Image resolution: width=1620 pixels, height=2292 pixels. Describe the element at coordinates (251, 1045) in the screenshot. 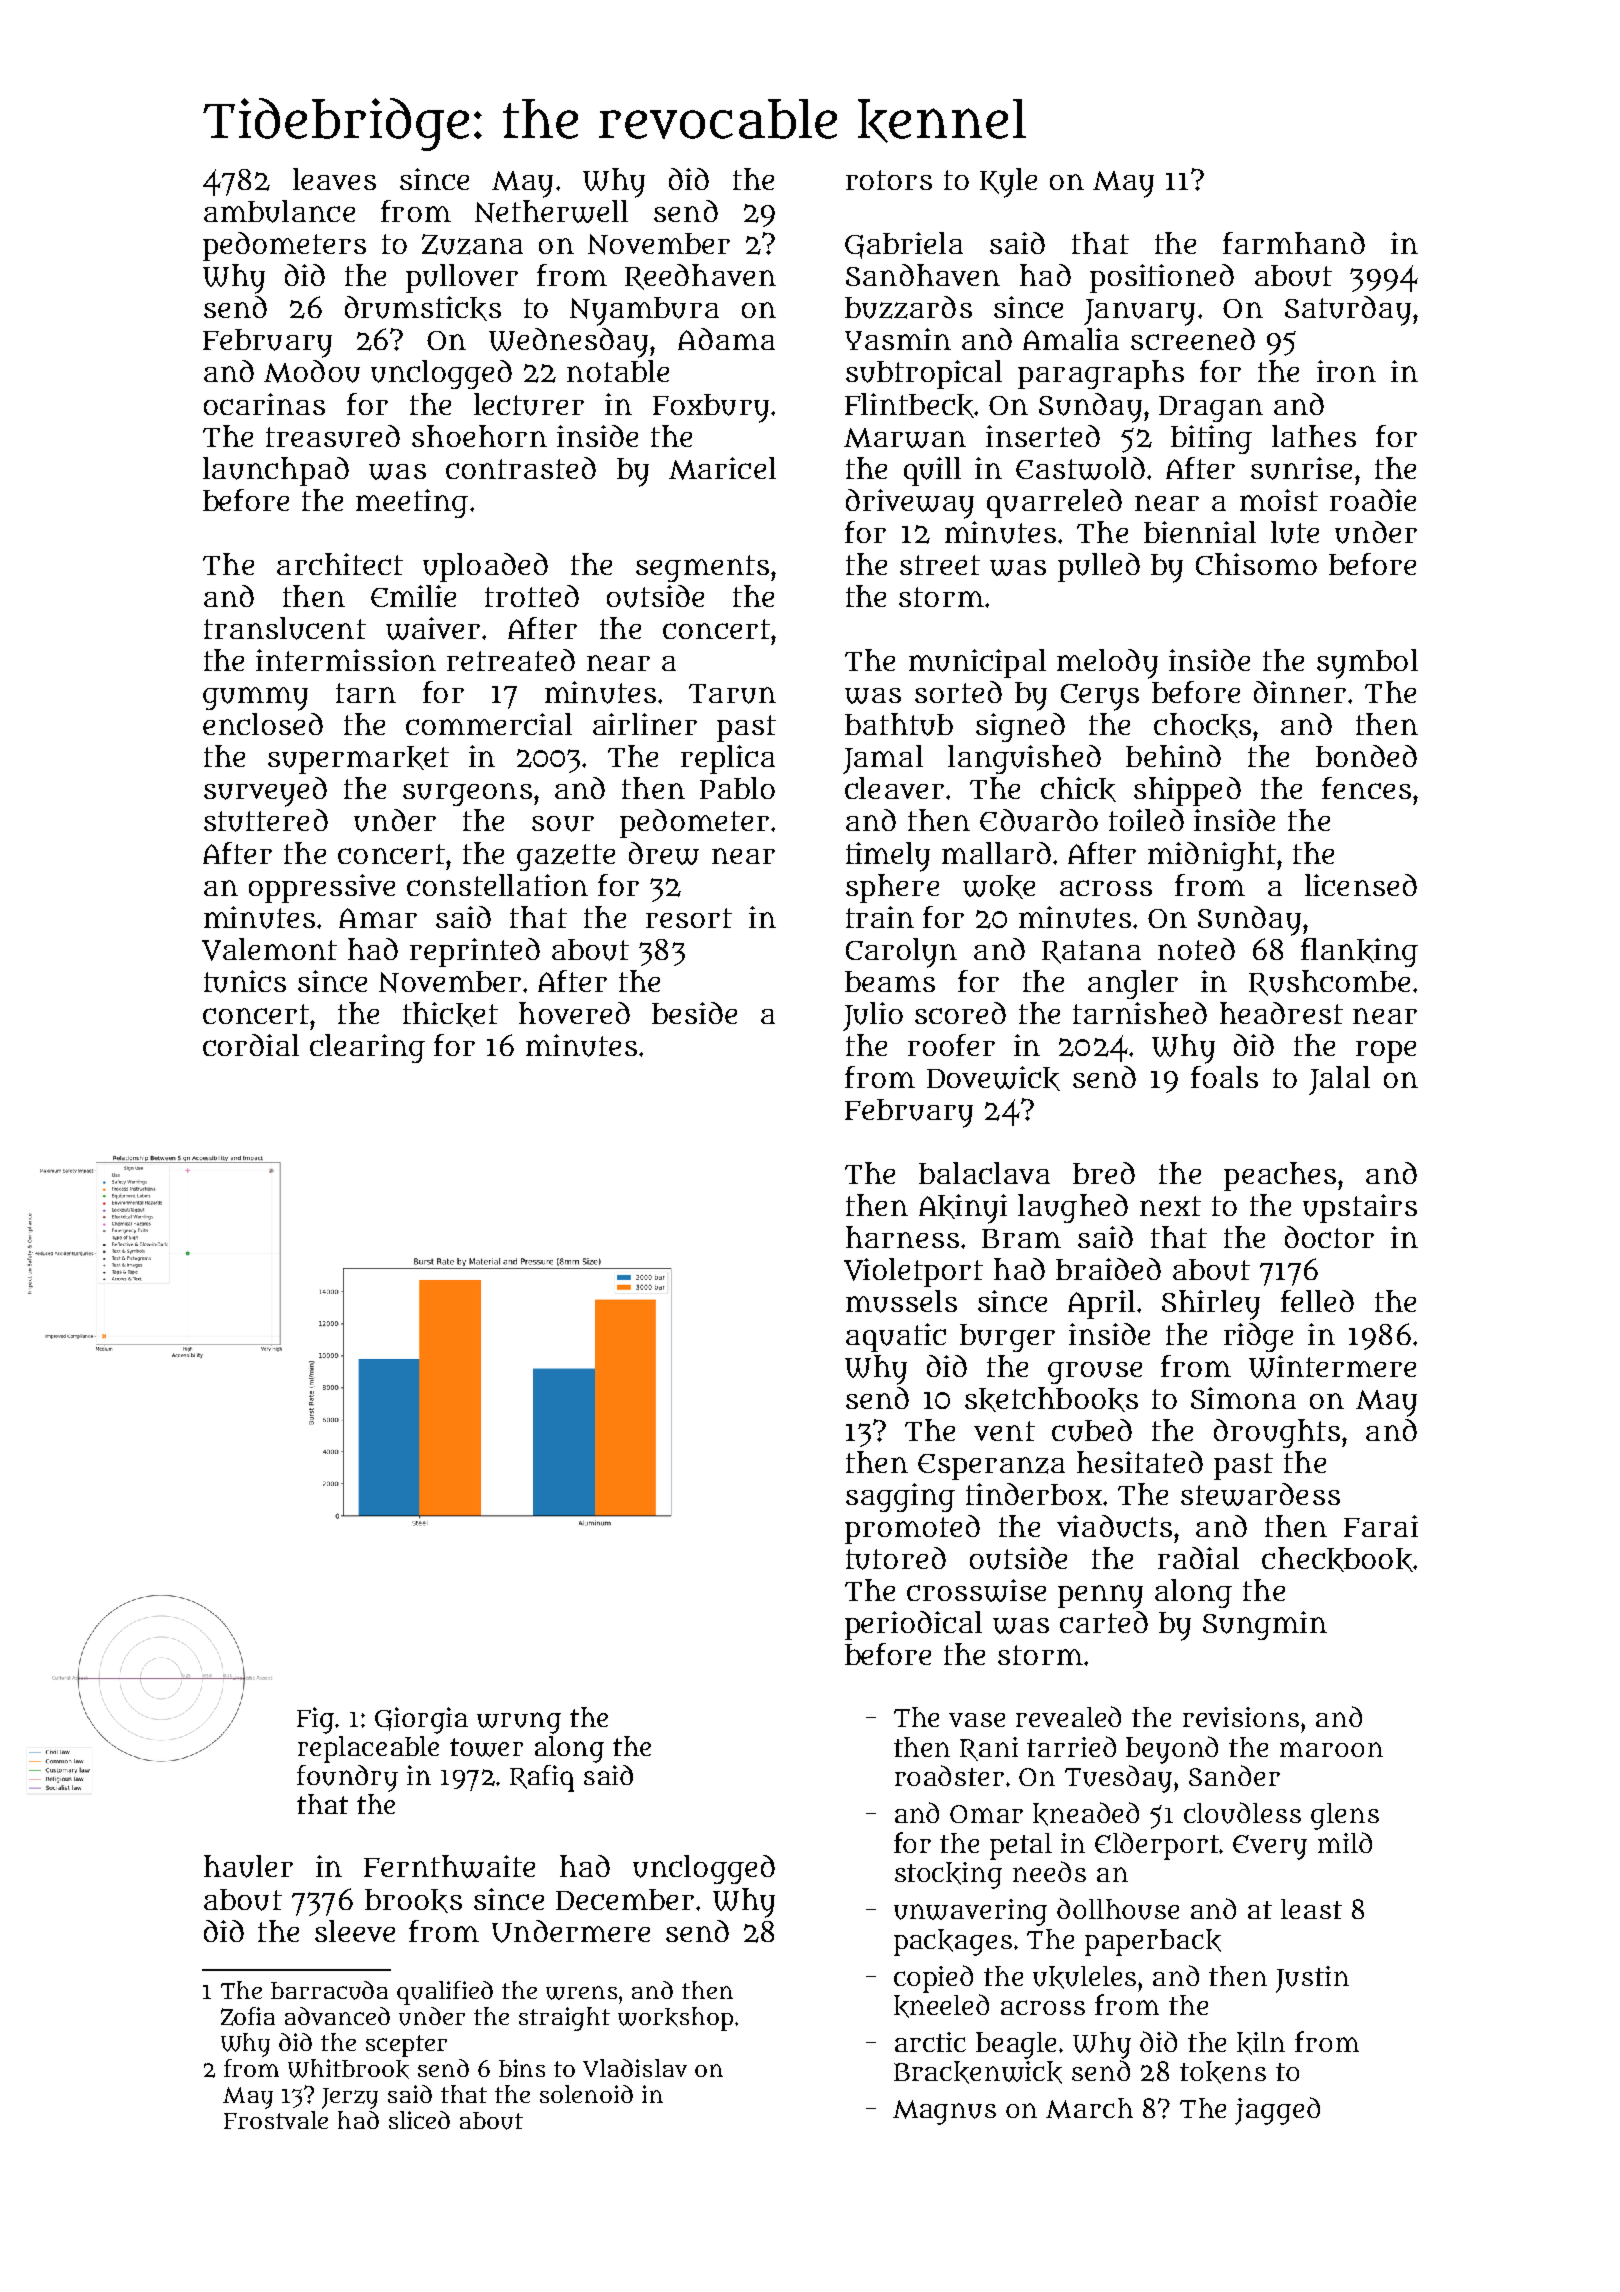

I see `cordial` at that location.
